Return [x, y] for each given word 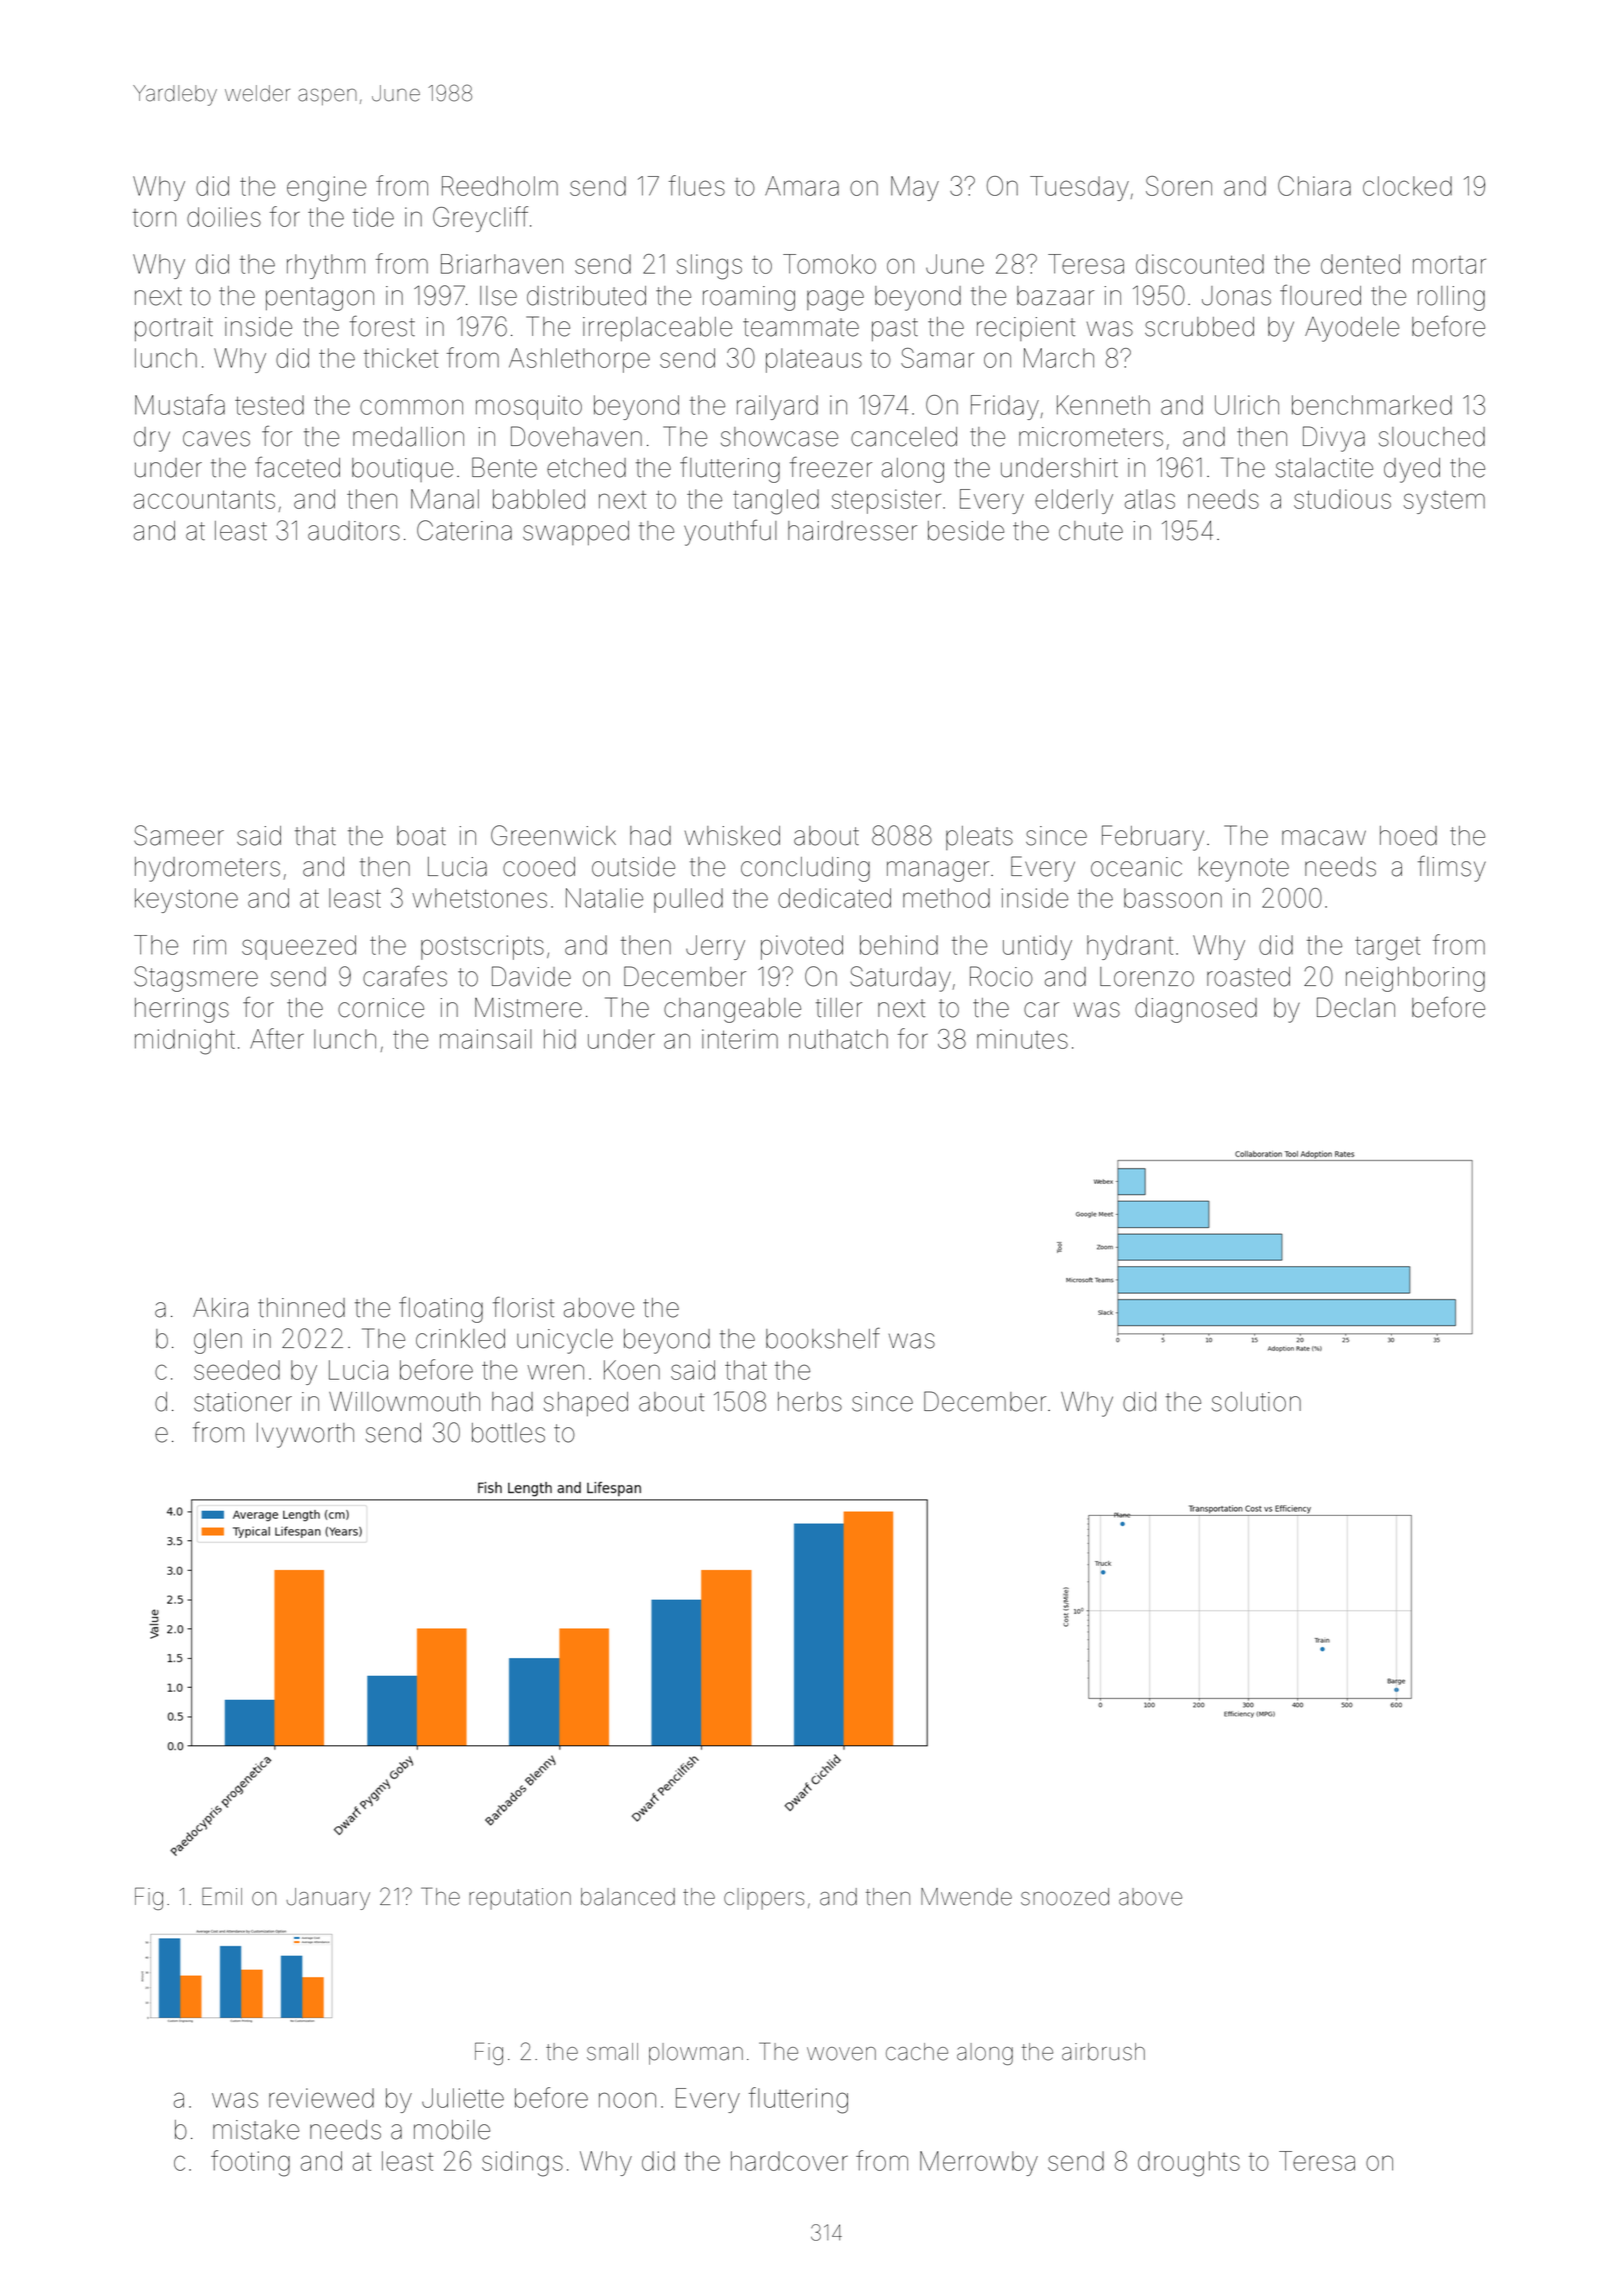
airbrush [1103, 2052]
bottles [508, 1433]
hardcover [789, 2161]
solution [1256, 1402]
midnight [185, 1042]
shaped [586, 1404]
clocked [1407, 186]
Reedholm [500, 186]
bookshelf [823, 1338]
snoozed [1065, 1897]
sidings [522, 2164]
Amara [802, 186]
